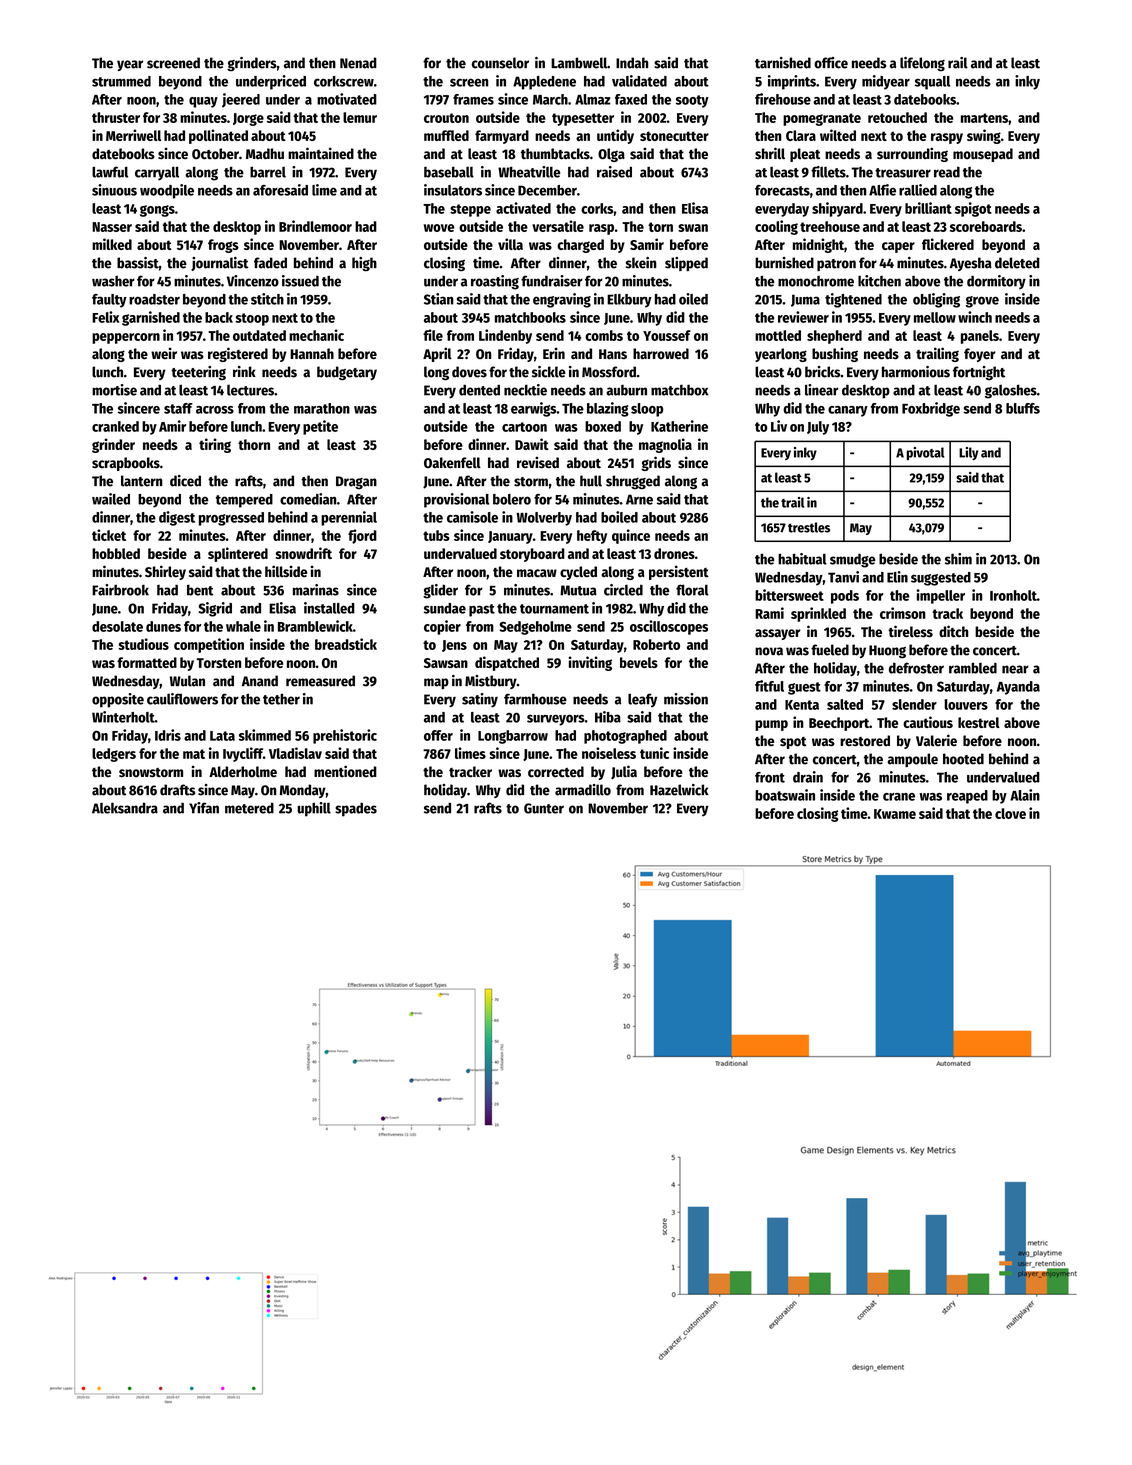  Describe the element at coordinates (916, 668) in the screenshot. I see `defroster` at that location.
